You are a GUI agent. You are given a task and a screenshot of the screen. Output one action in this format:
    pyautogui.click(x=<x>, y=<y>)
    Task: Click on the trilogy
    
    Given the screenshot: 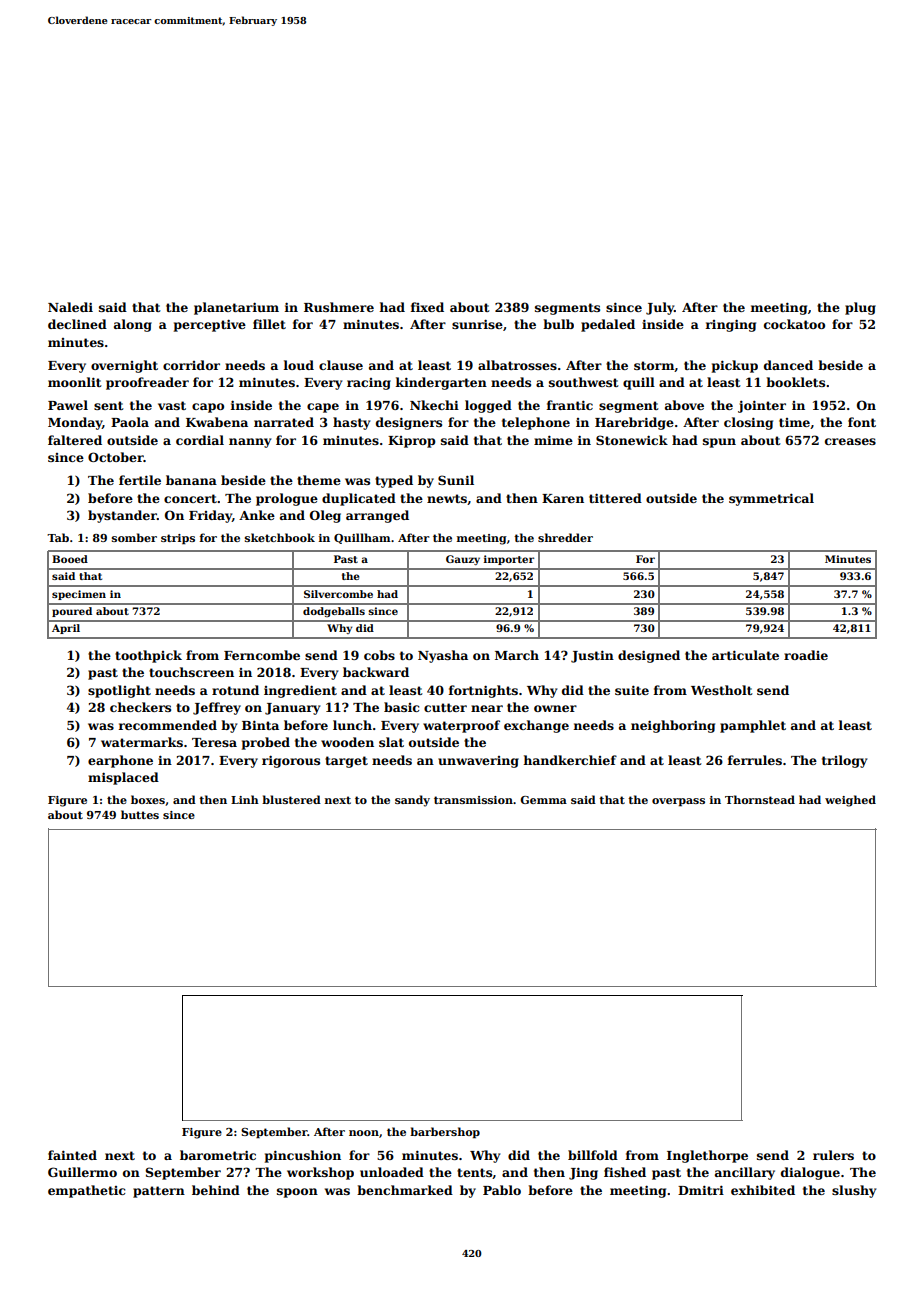 What is the action you would take?
    pyautogui.click(x=844, y=761)
